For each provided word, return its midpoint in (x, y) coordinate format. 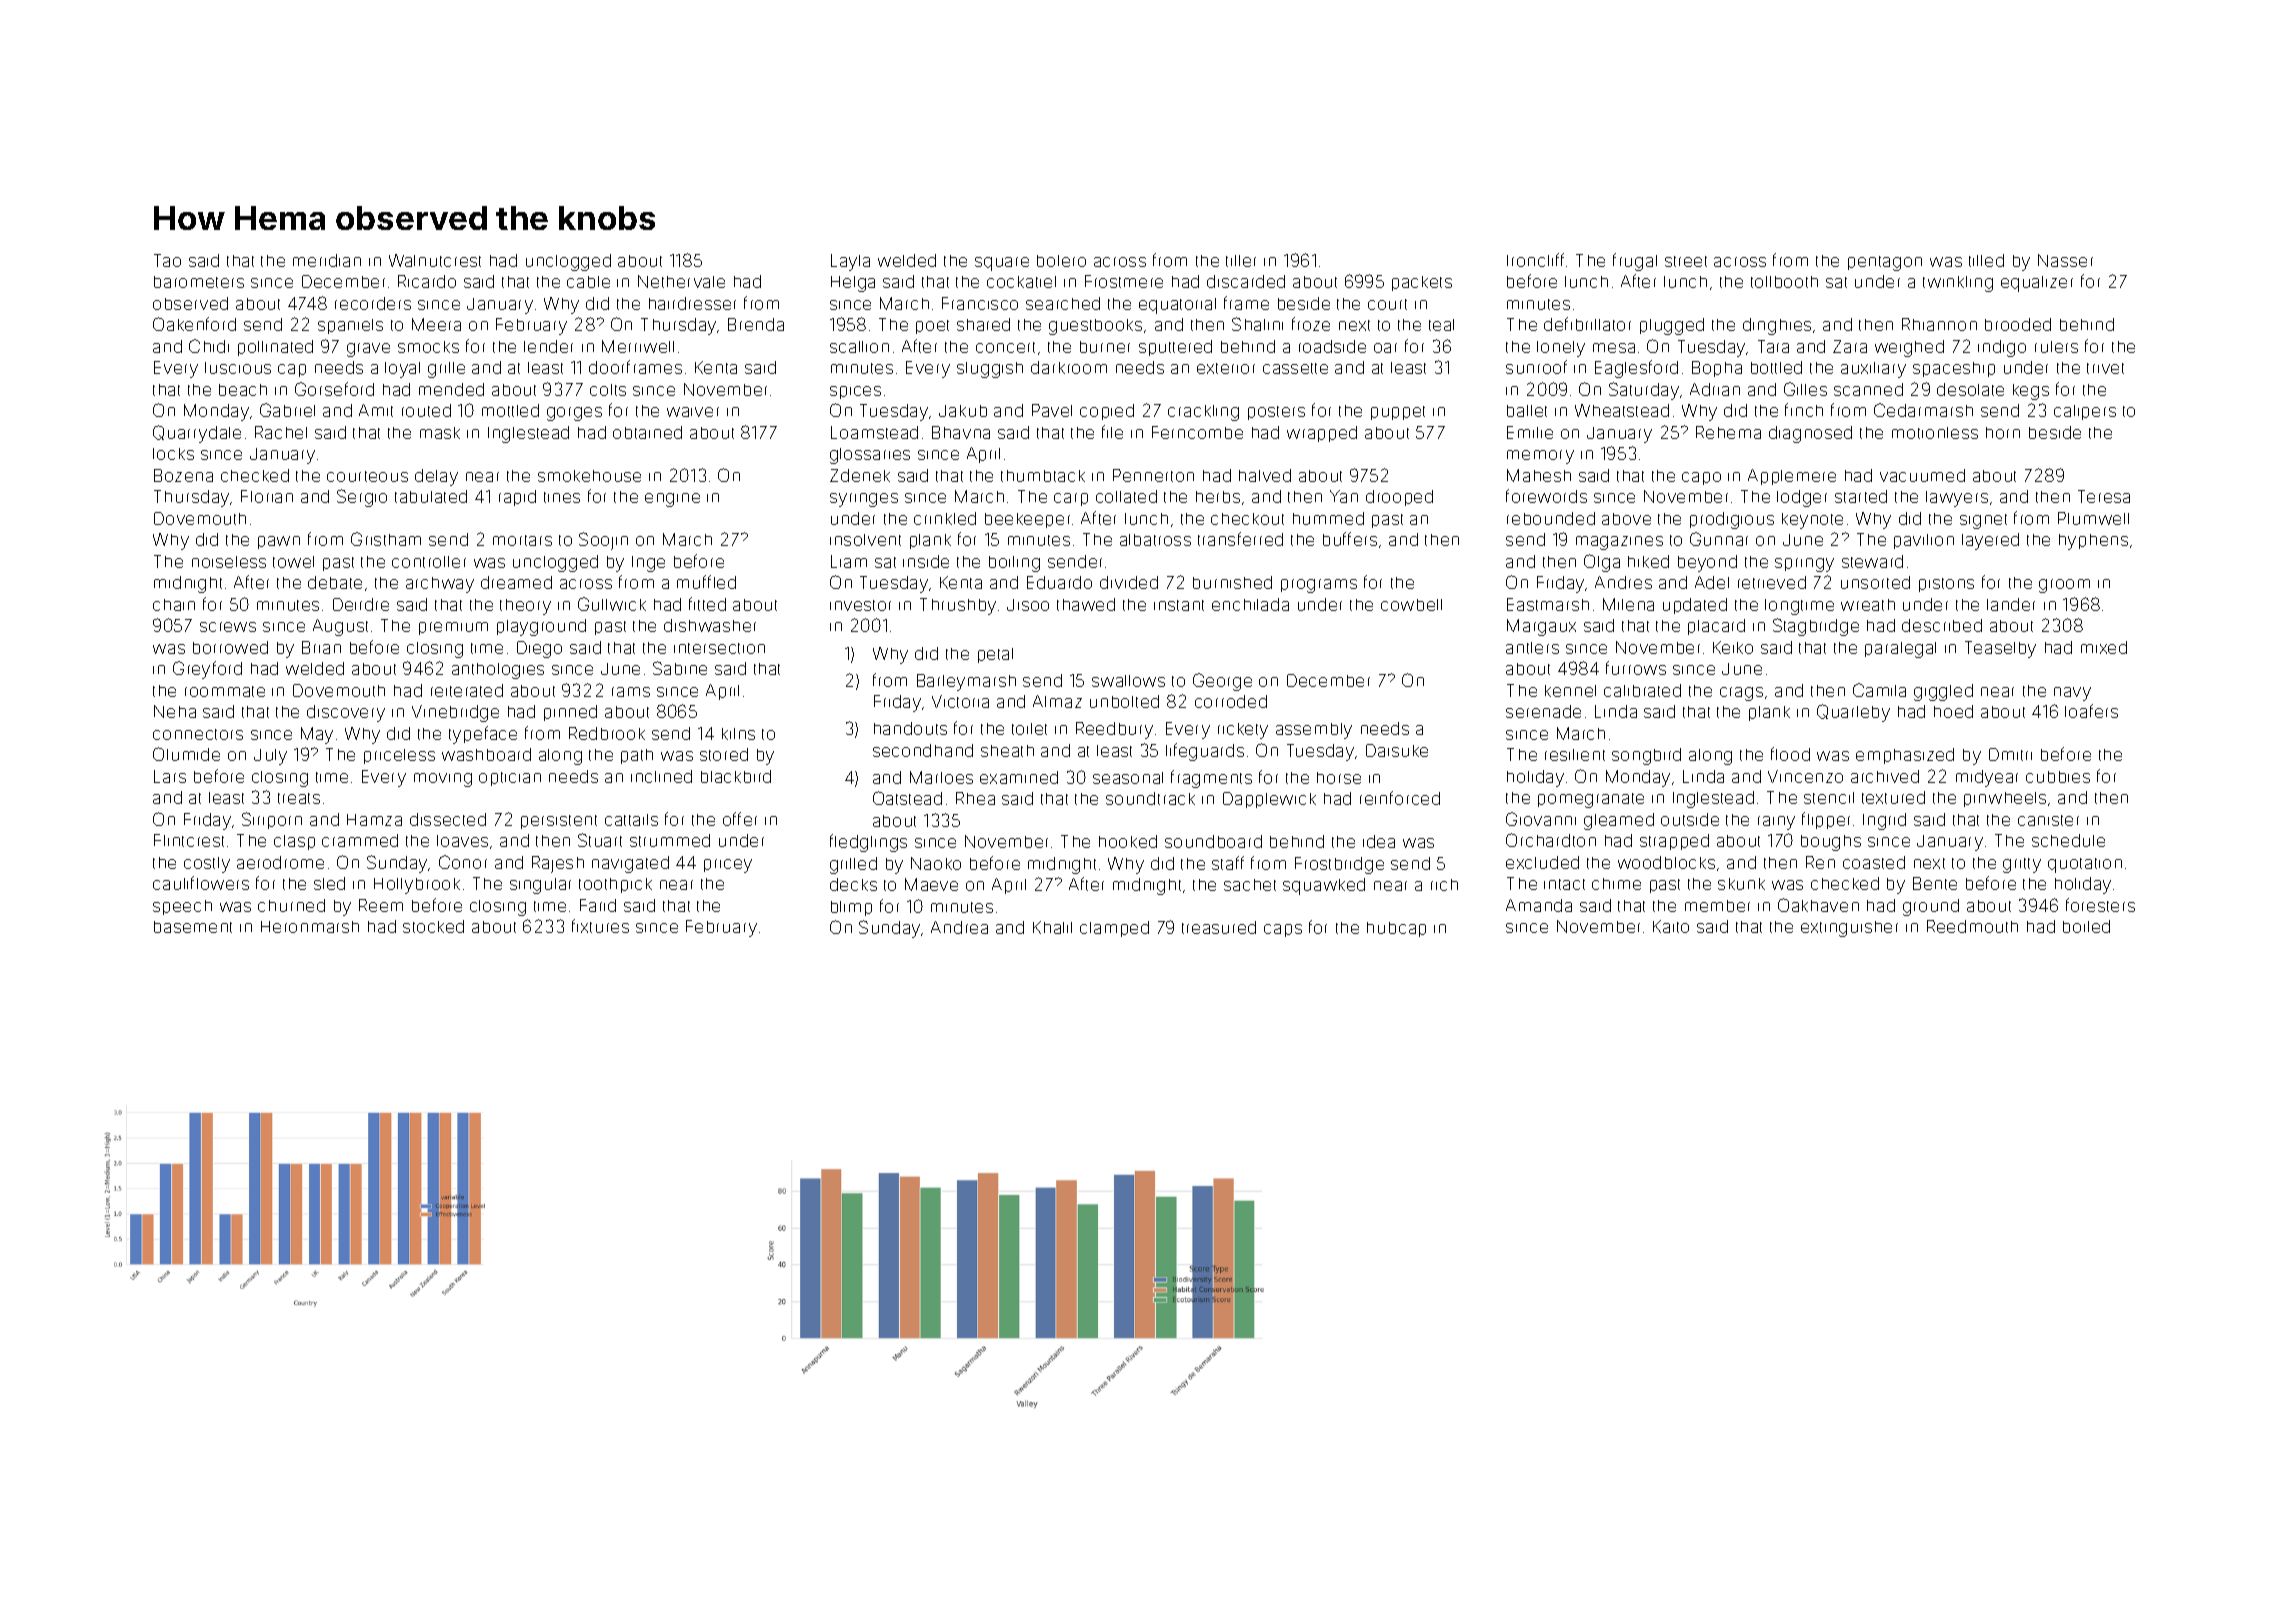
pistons (1946, 585)
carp (1071, 499)
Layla (850, 262)
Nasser (2065, 260)
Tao (167, 260)
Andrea (959, 927)
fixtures (600, 926)
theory (525, 607)
